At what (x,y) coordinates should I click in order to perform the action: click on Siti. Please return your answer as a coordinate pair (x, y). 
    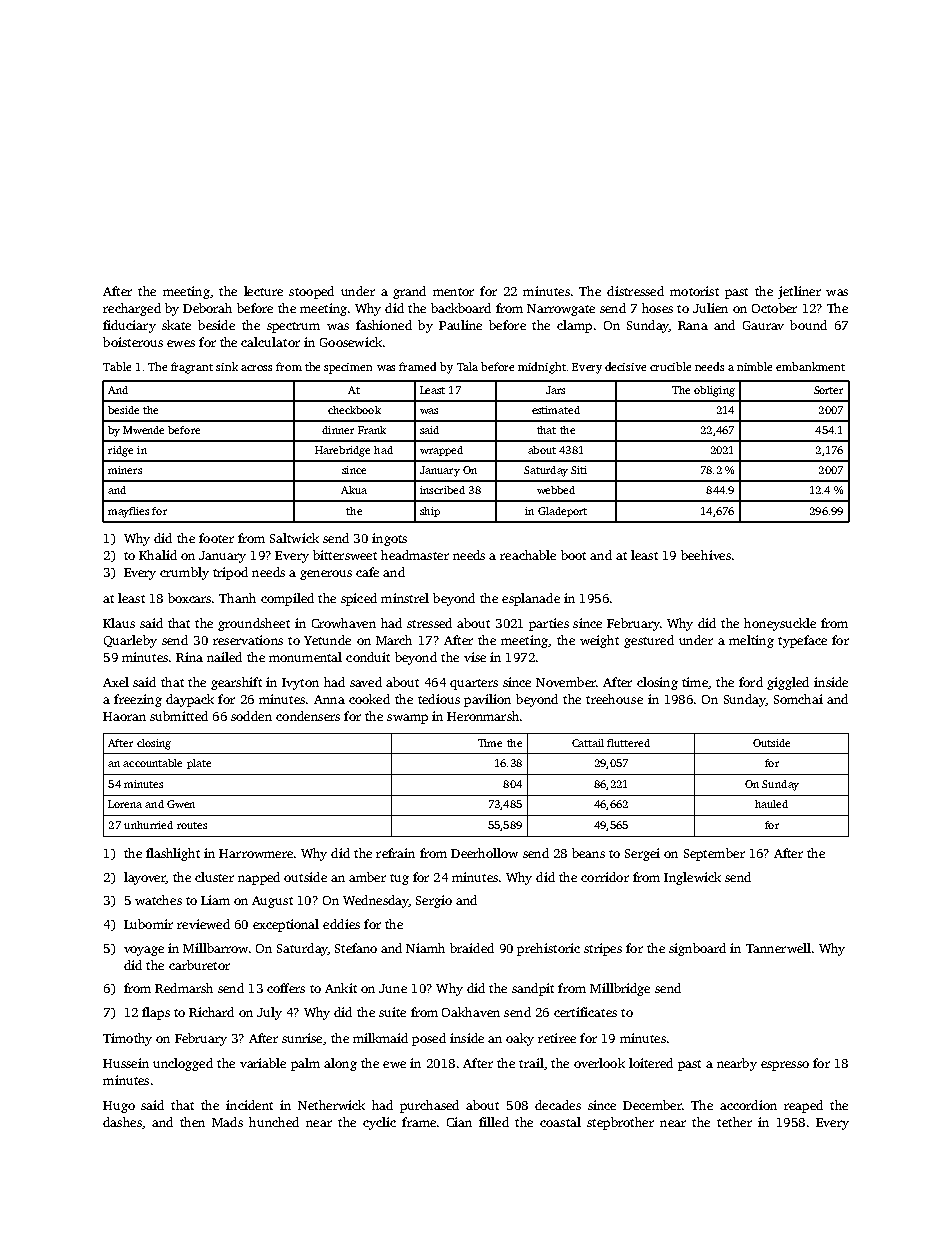
    Looking at the image, I should click on (579, 470).
